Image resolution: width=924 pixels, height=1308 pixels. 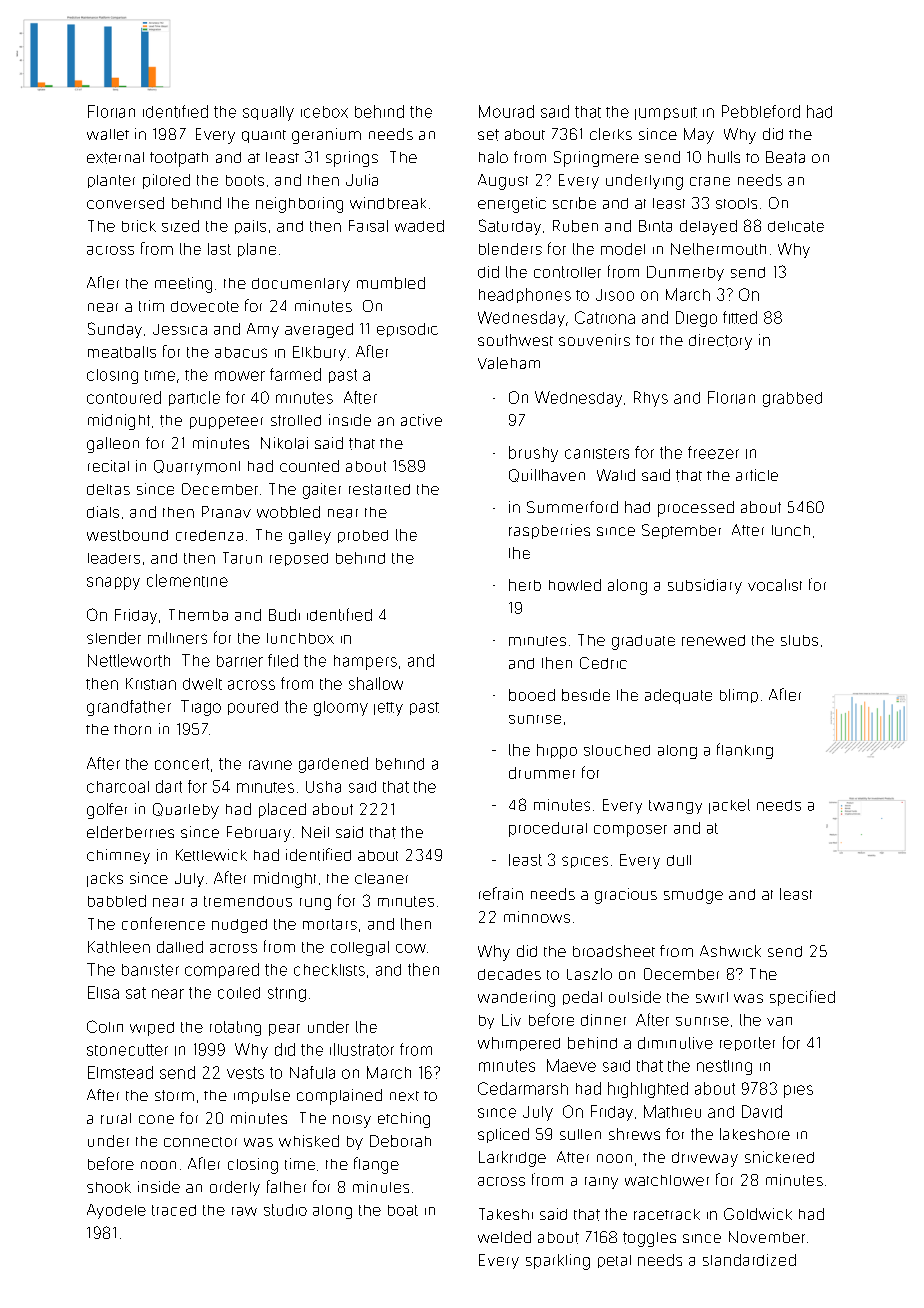 I want to click on grabbed, so click(x=792, y=399).
